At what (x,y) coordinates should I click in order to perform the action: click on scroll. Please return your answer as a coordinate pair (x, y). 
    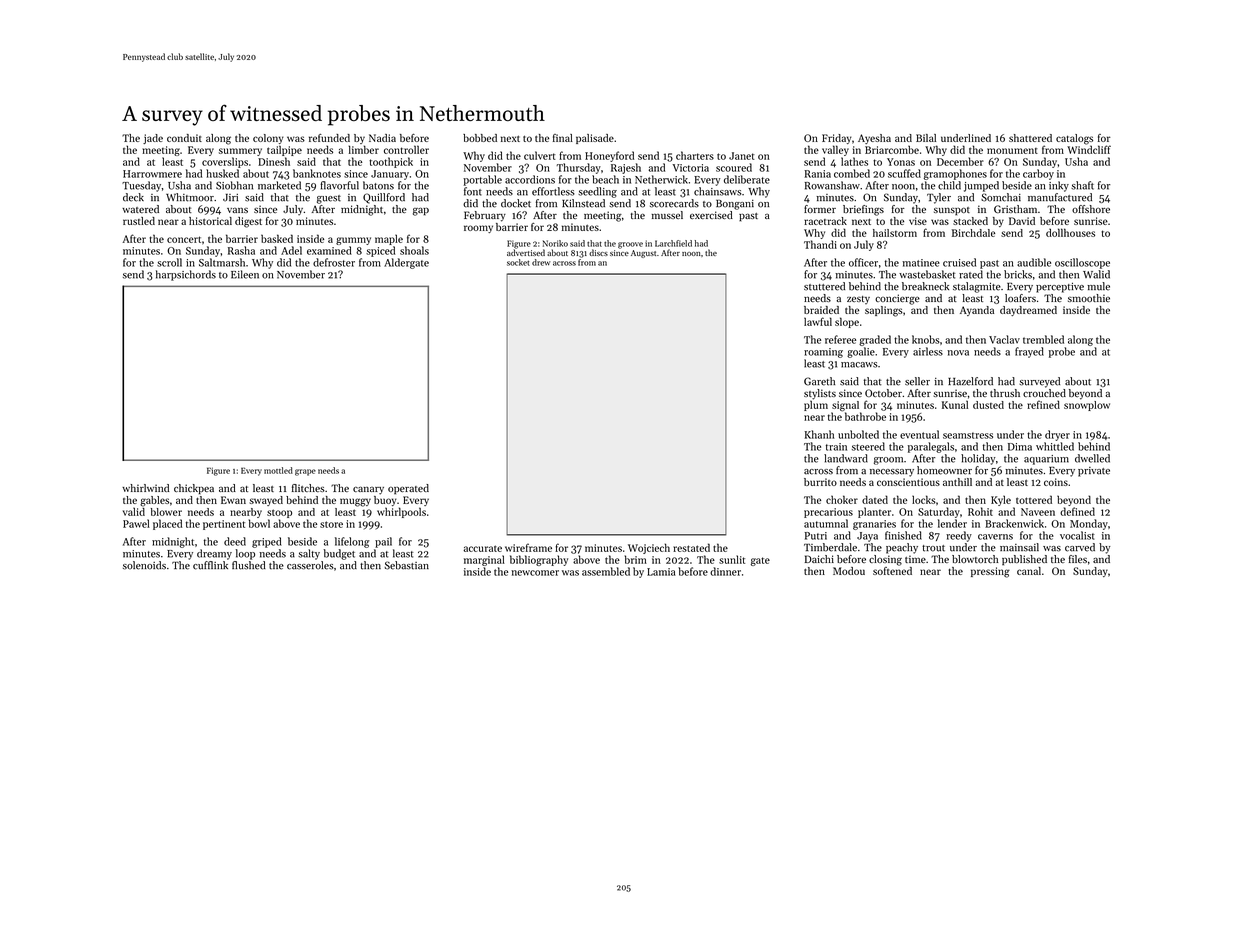
    Looking at the image, I should click on (169, 262).
